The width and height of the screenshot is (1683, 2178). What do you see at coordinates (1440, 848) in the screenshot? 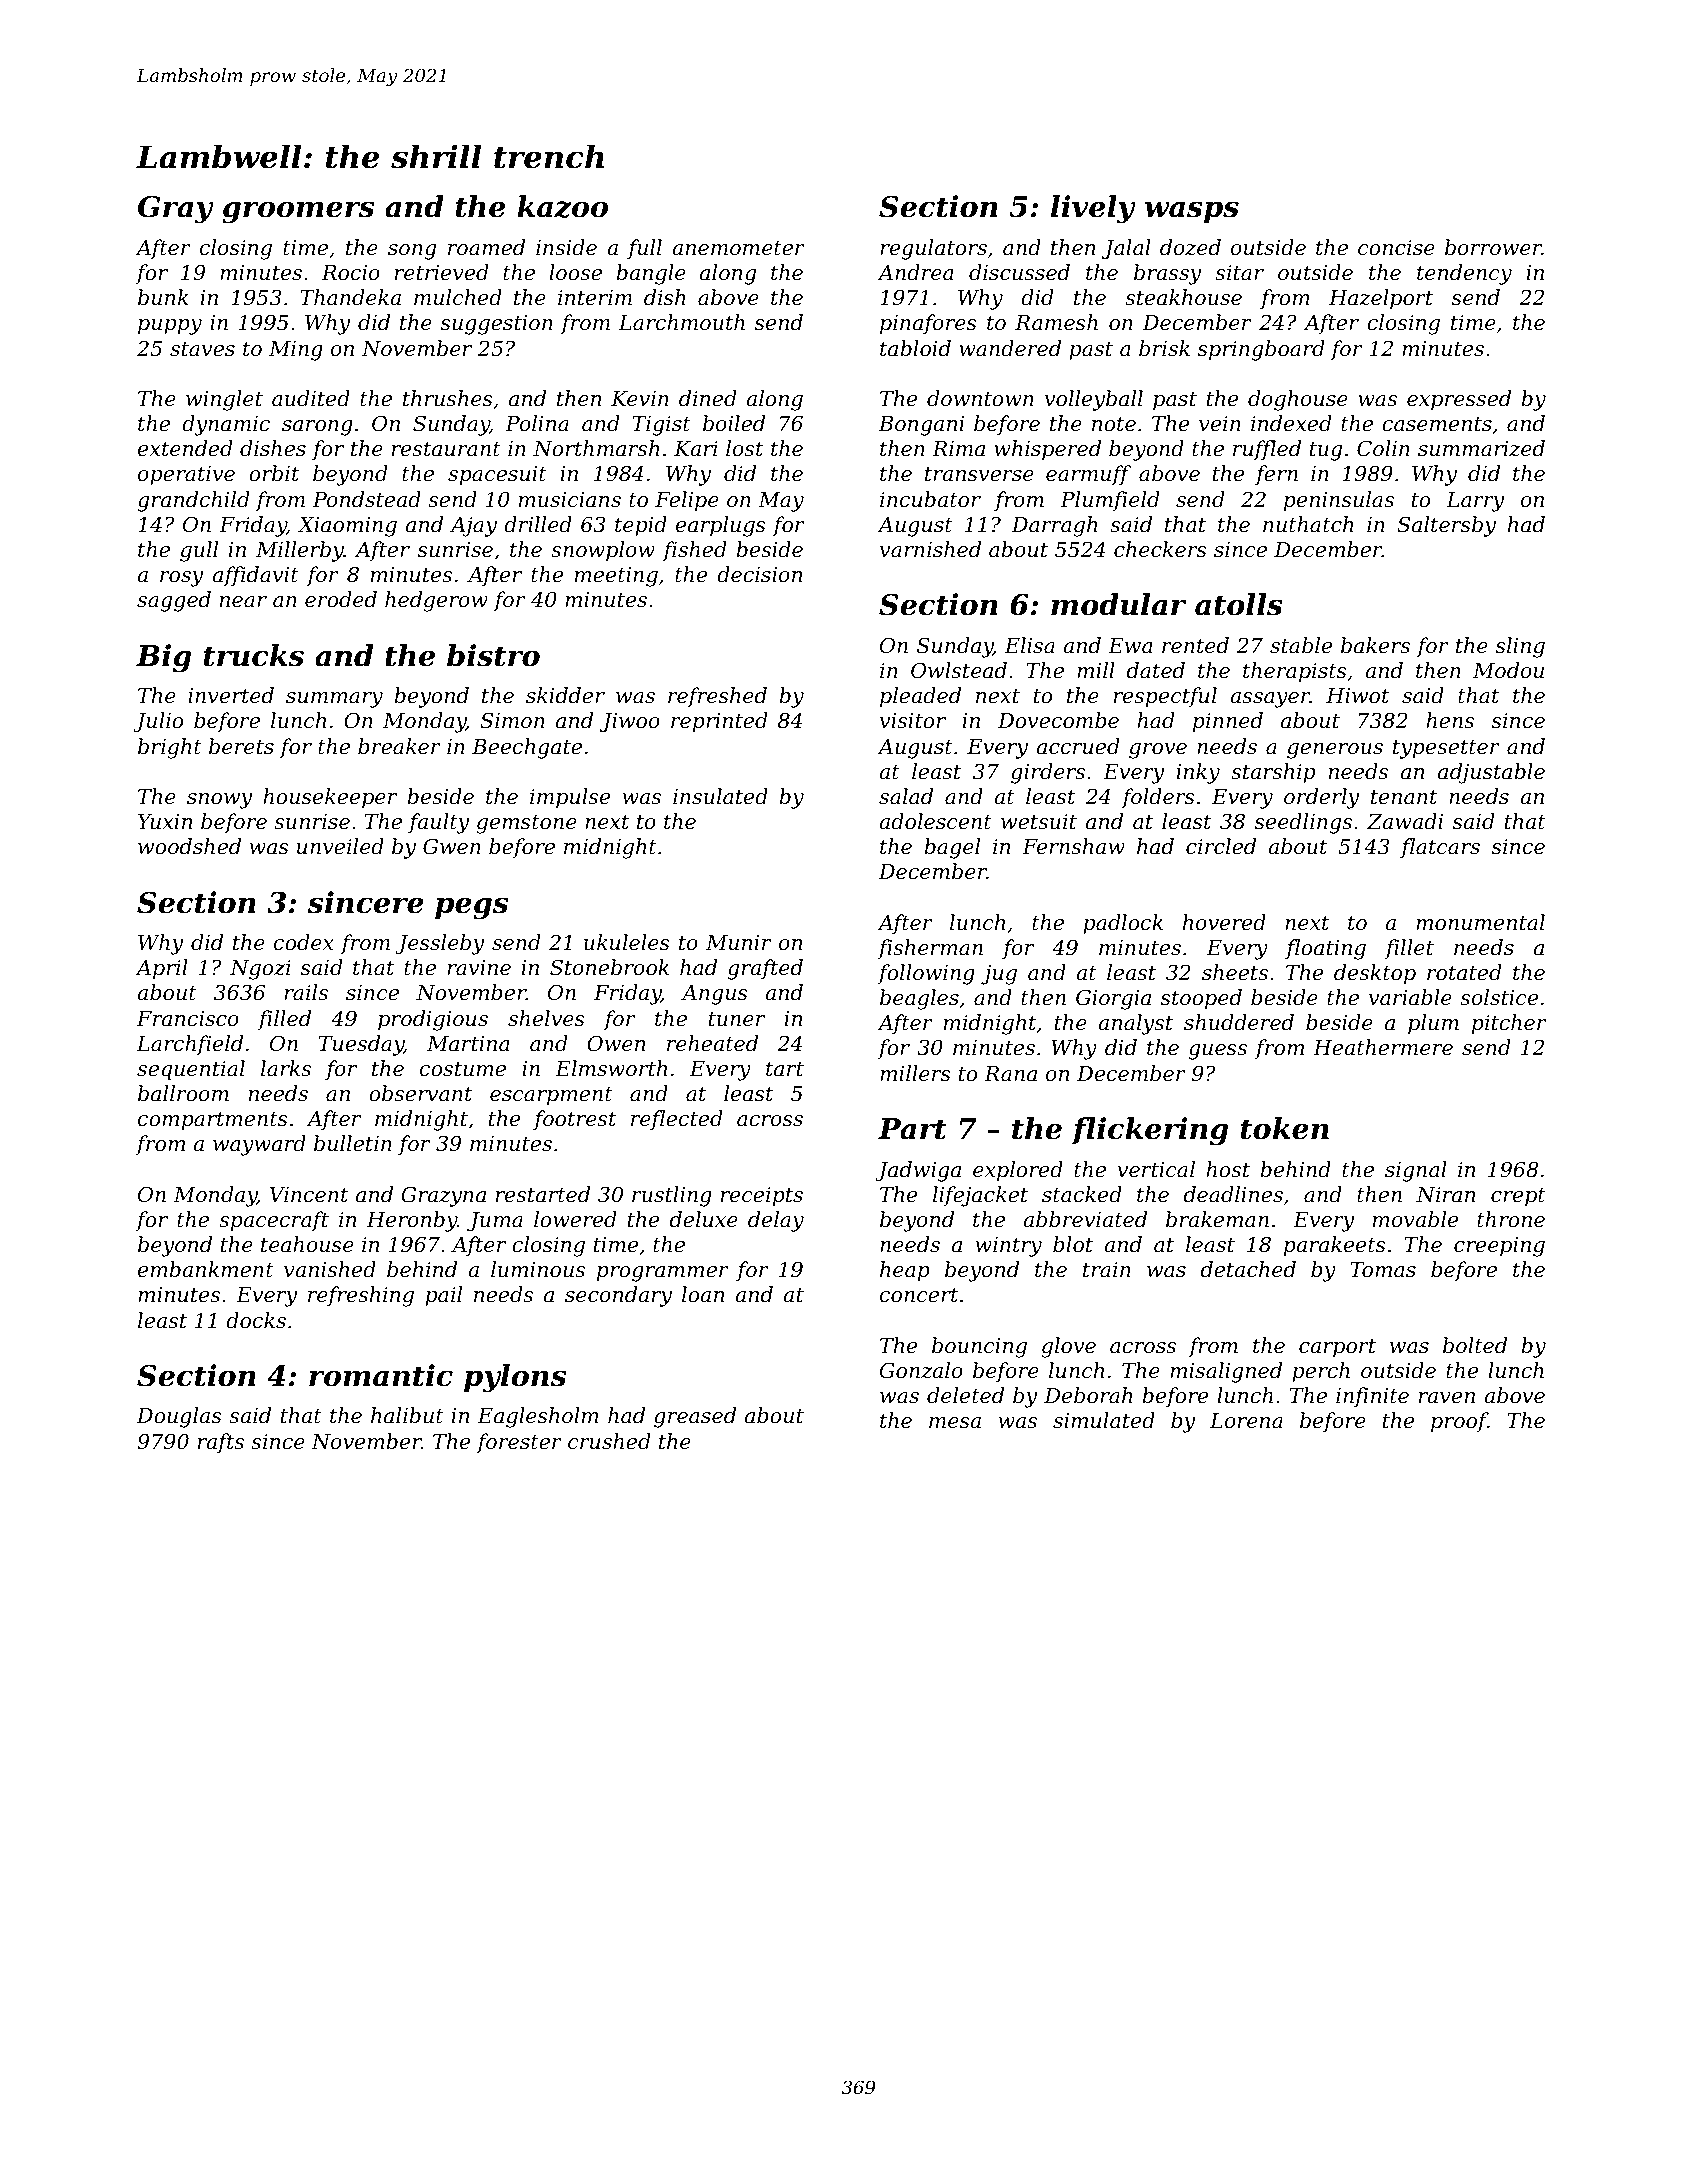
I see `flatcars` at bounding box center [1440, 848].
